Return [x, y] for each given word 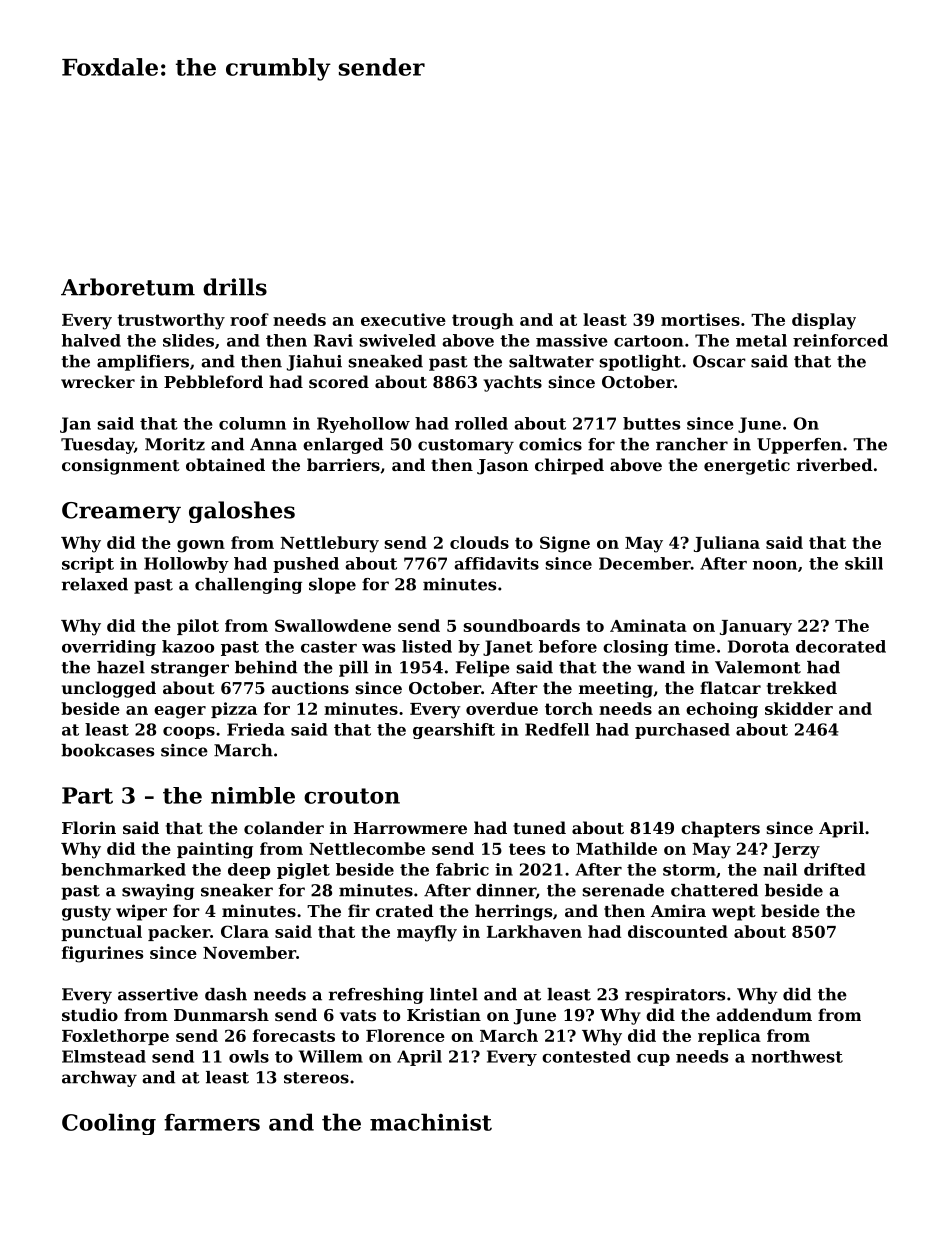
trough [483, 321]
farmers [212, 1122]
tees [527, 849]
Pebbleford [213, 381]
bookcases [107, 750]
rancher [692, 444]
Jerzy [796, 851]
